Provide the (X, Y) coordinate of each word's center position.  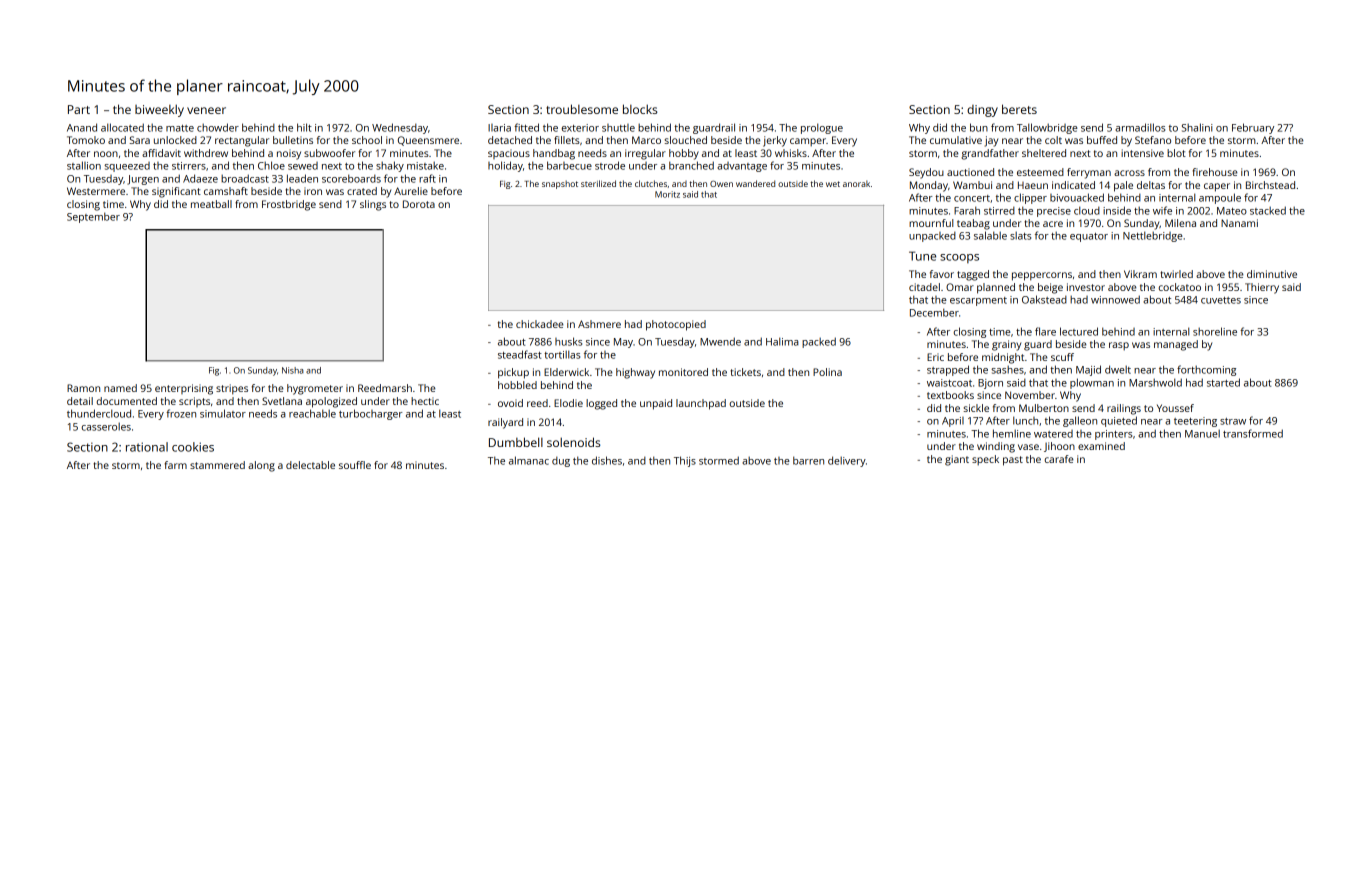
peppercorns (1042, 276)
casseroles (106, 426)
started (1223, 382)
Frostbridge (289, 205)
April (953, 422)
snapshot (560, 184)
